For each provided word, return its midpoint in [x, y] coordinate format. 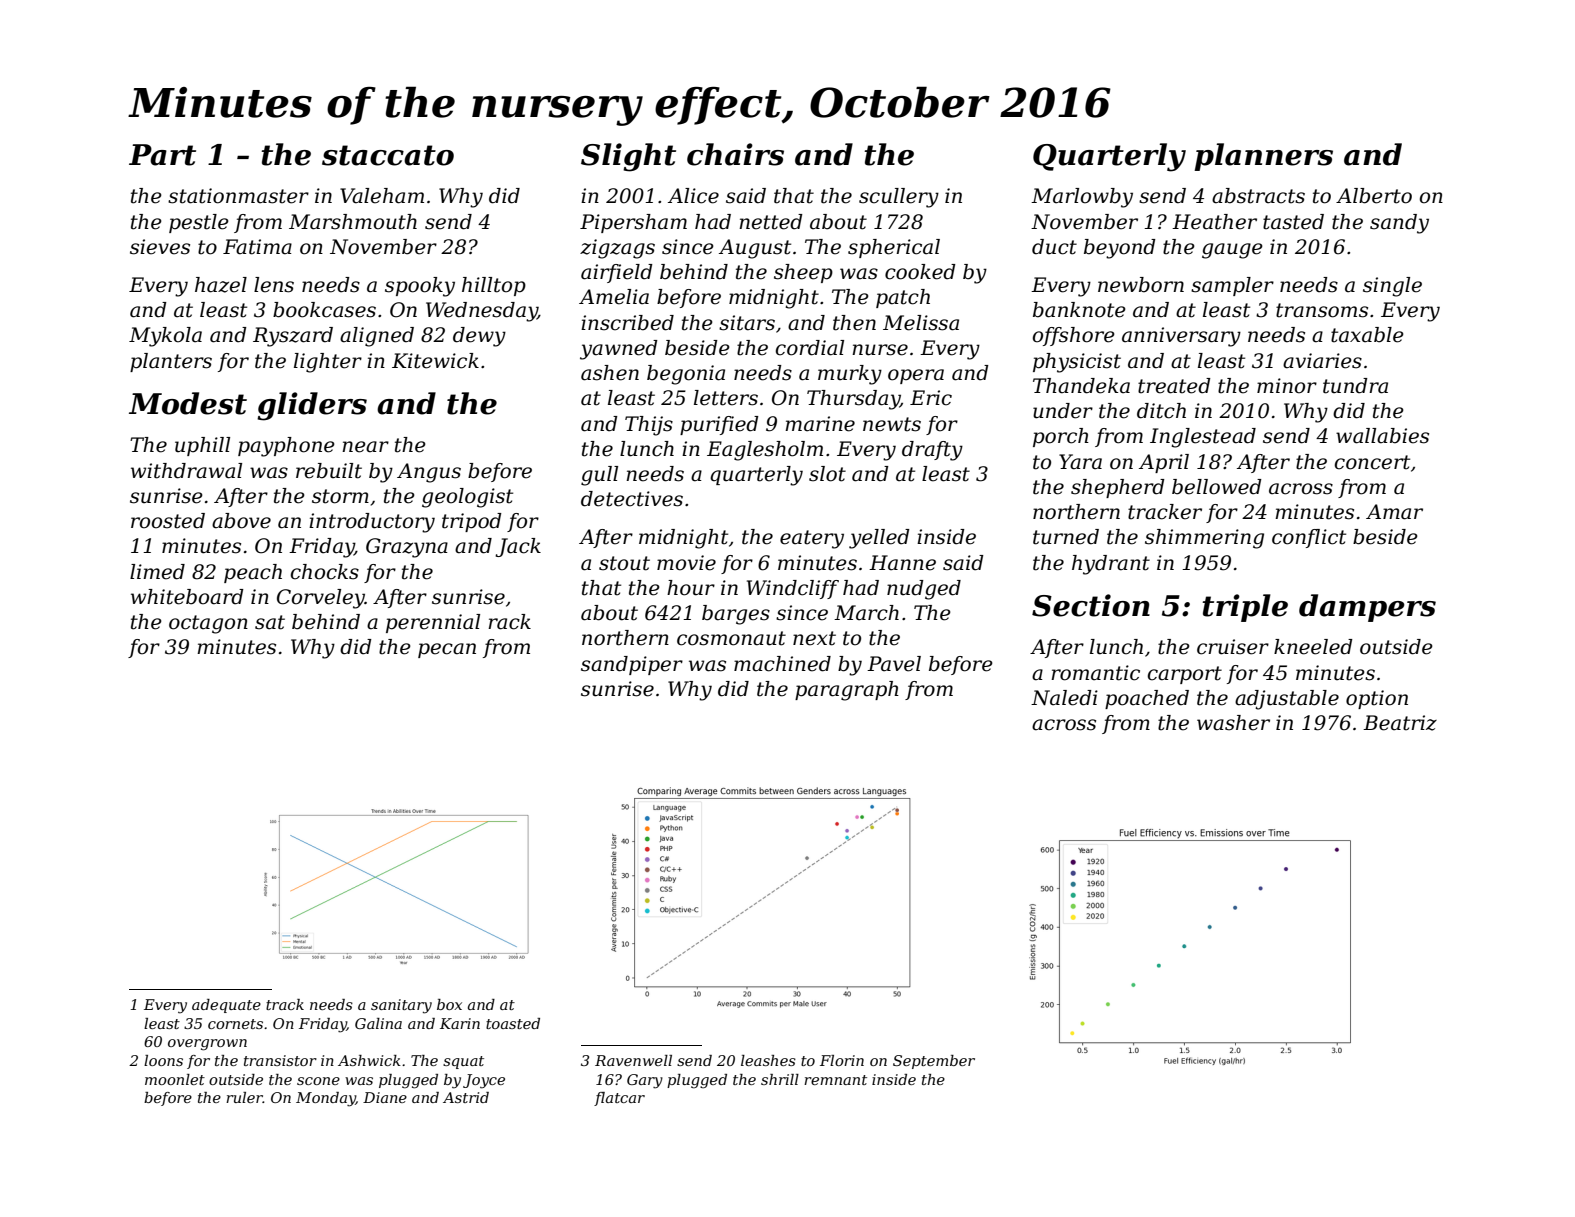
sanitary [401, 1006]
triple [1245, 608]
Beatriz [1400, 723]
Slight [628, 157]
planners [1263, 157]
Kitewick [435, 361]
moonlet [175, 1079]
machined [782, 664]
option [1377, 699]
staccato [388, 155]
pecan [447, 650]
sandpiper [632, 665]
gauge [1232, 251]
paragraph [847, 691]
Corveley [321, 599]
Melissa [921, 323]
